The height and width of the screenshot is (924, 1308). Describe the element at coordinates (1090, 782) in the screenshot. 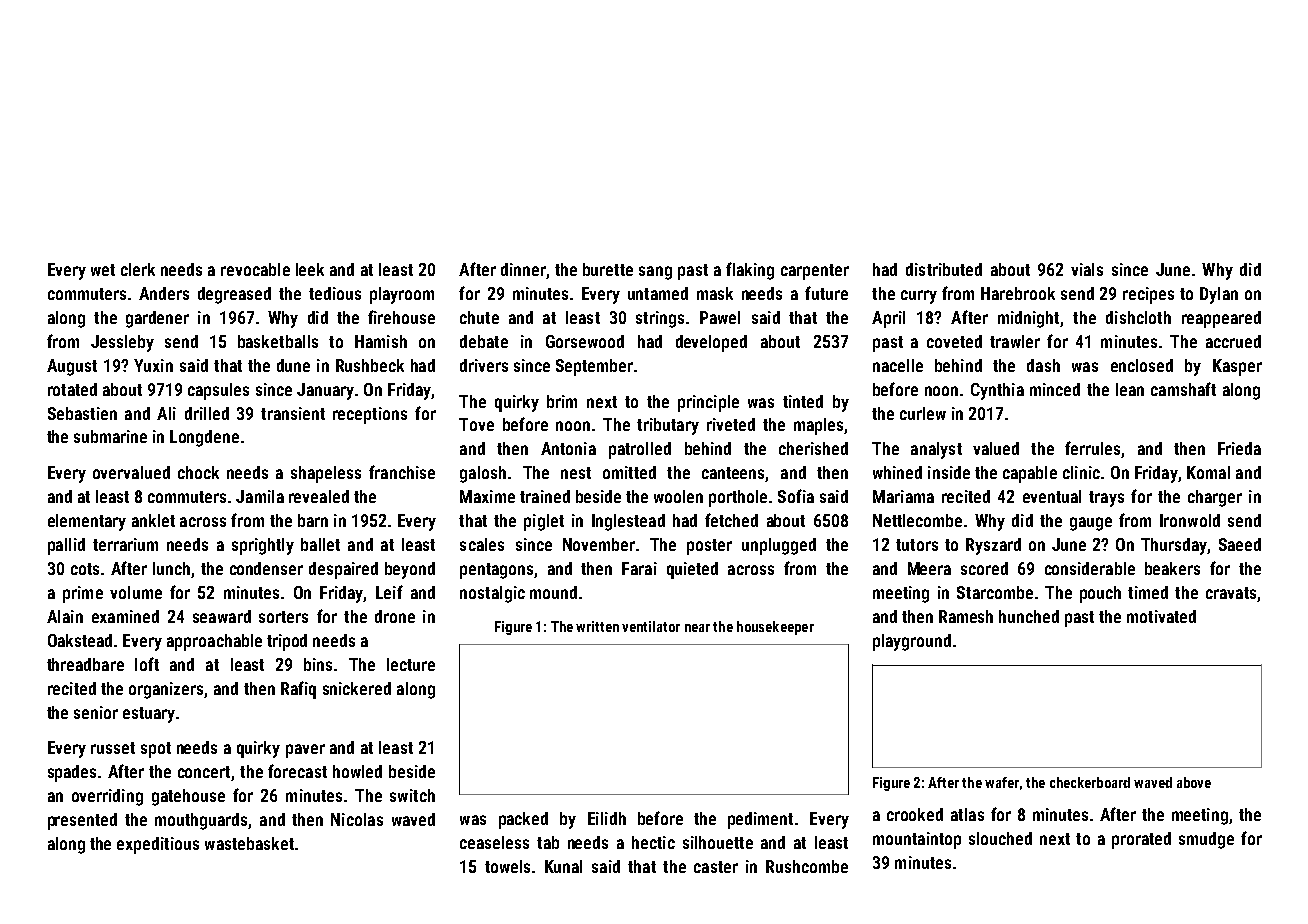

I see `checkerboard` at that location.
